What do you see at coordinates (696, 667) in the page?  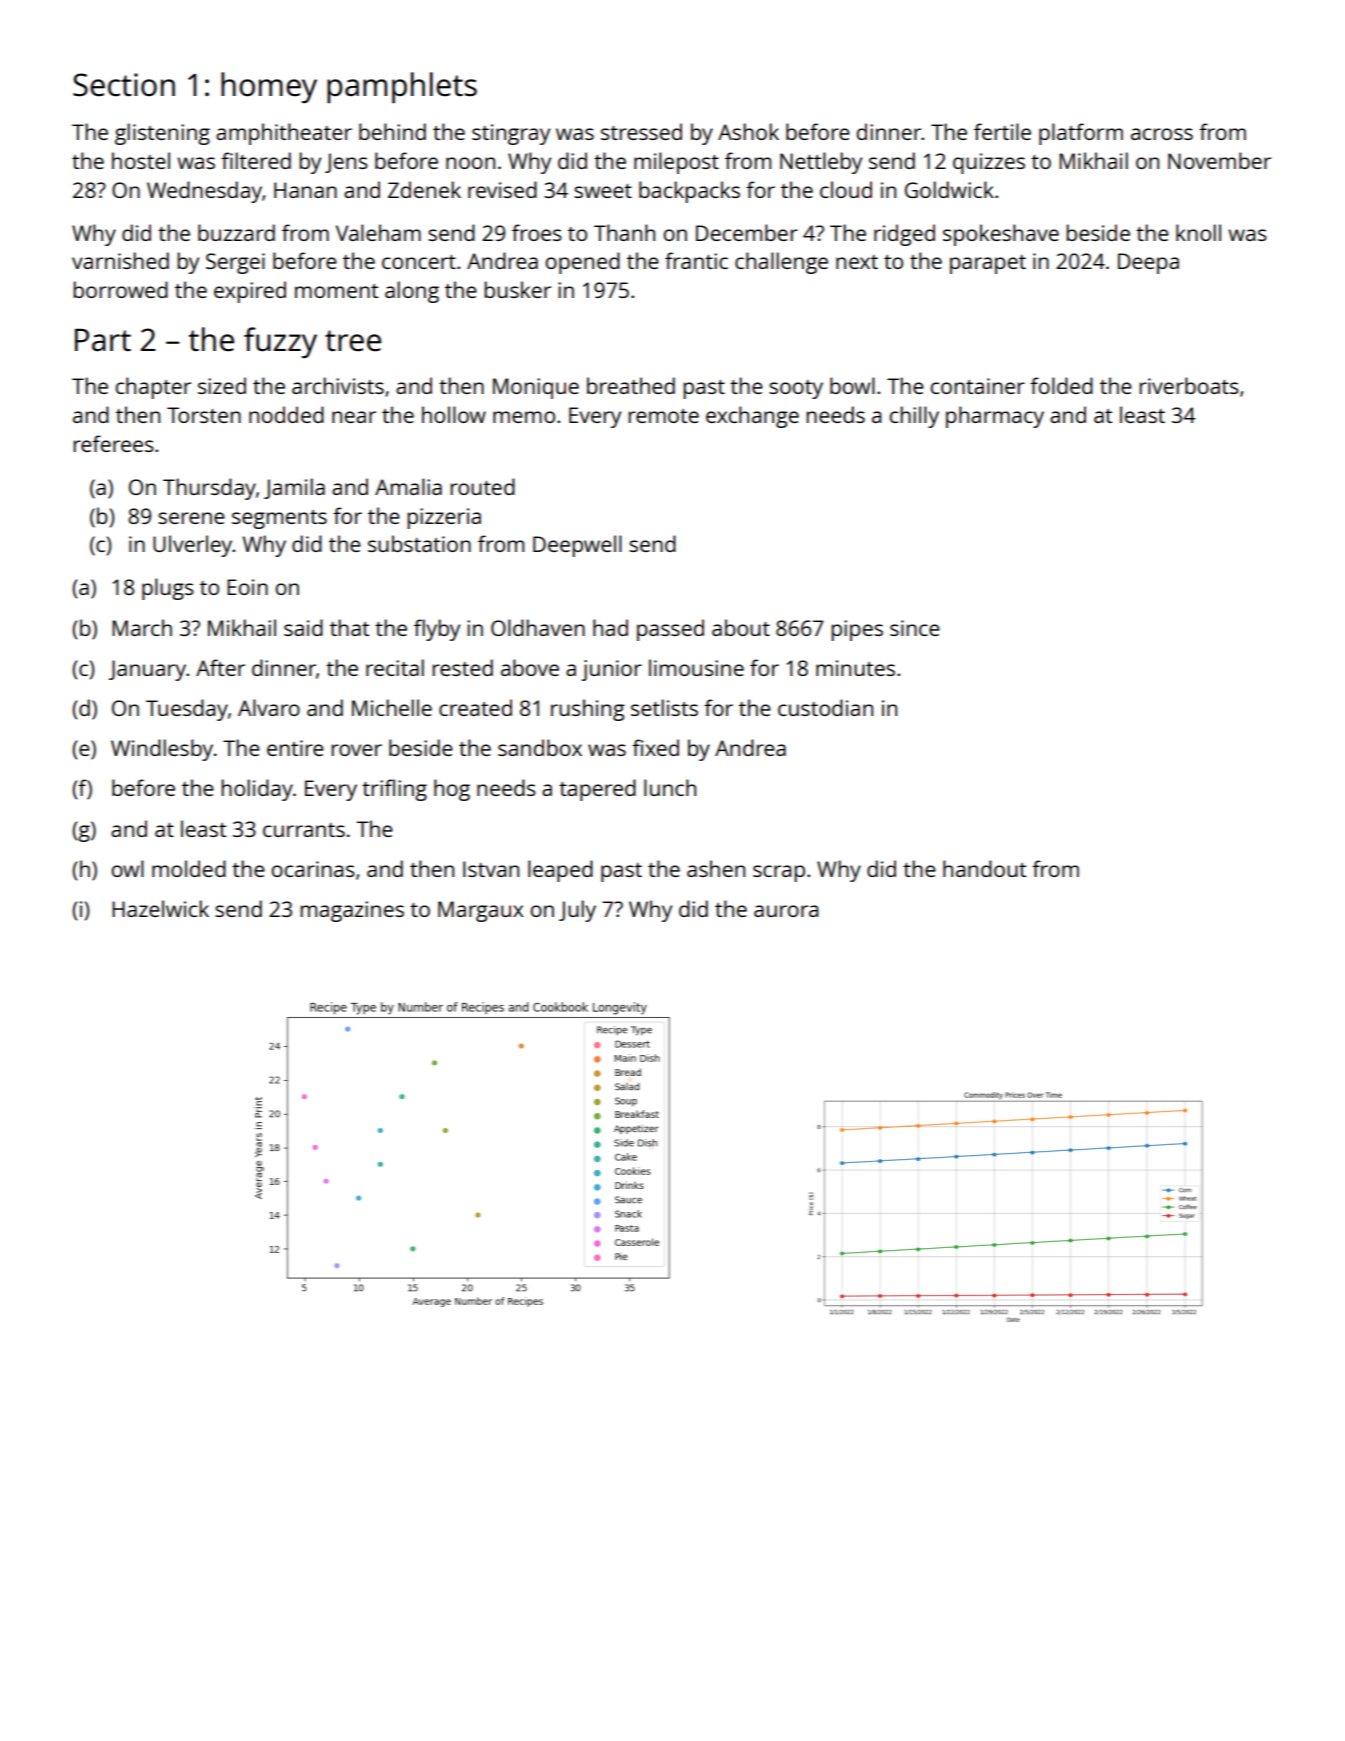 I see `limousine` at bounding box center [696, 667].
